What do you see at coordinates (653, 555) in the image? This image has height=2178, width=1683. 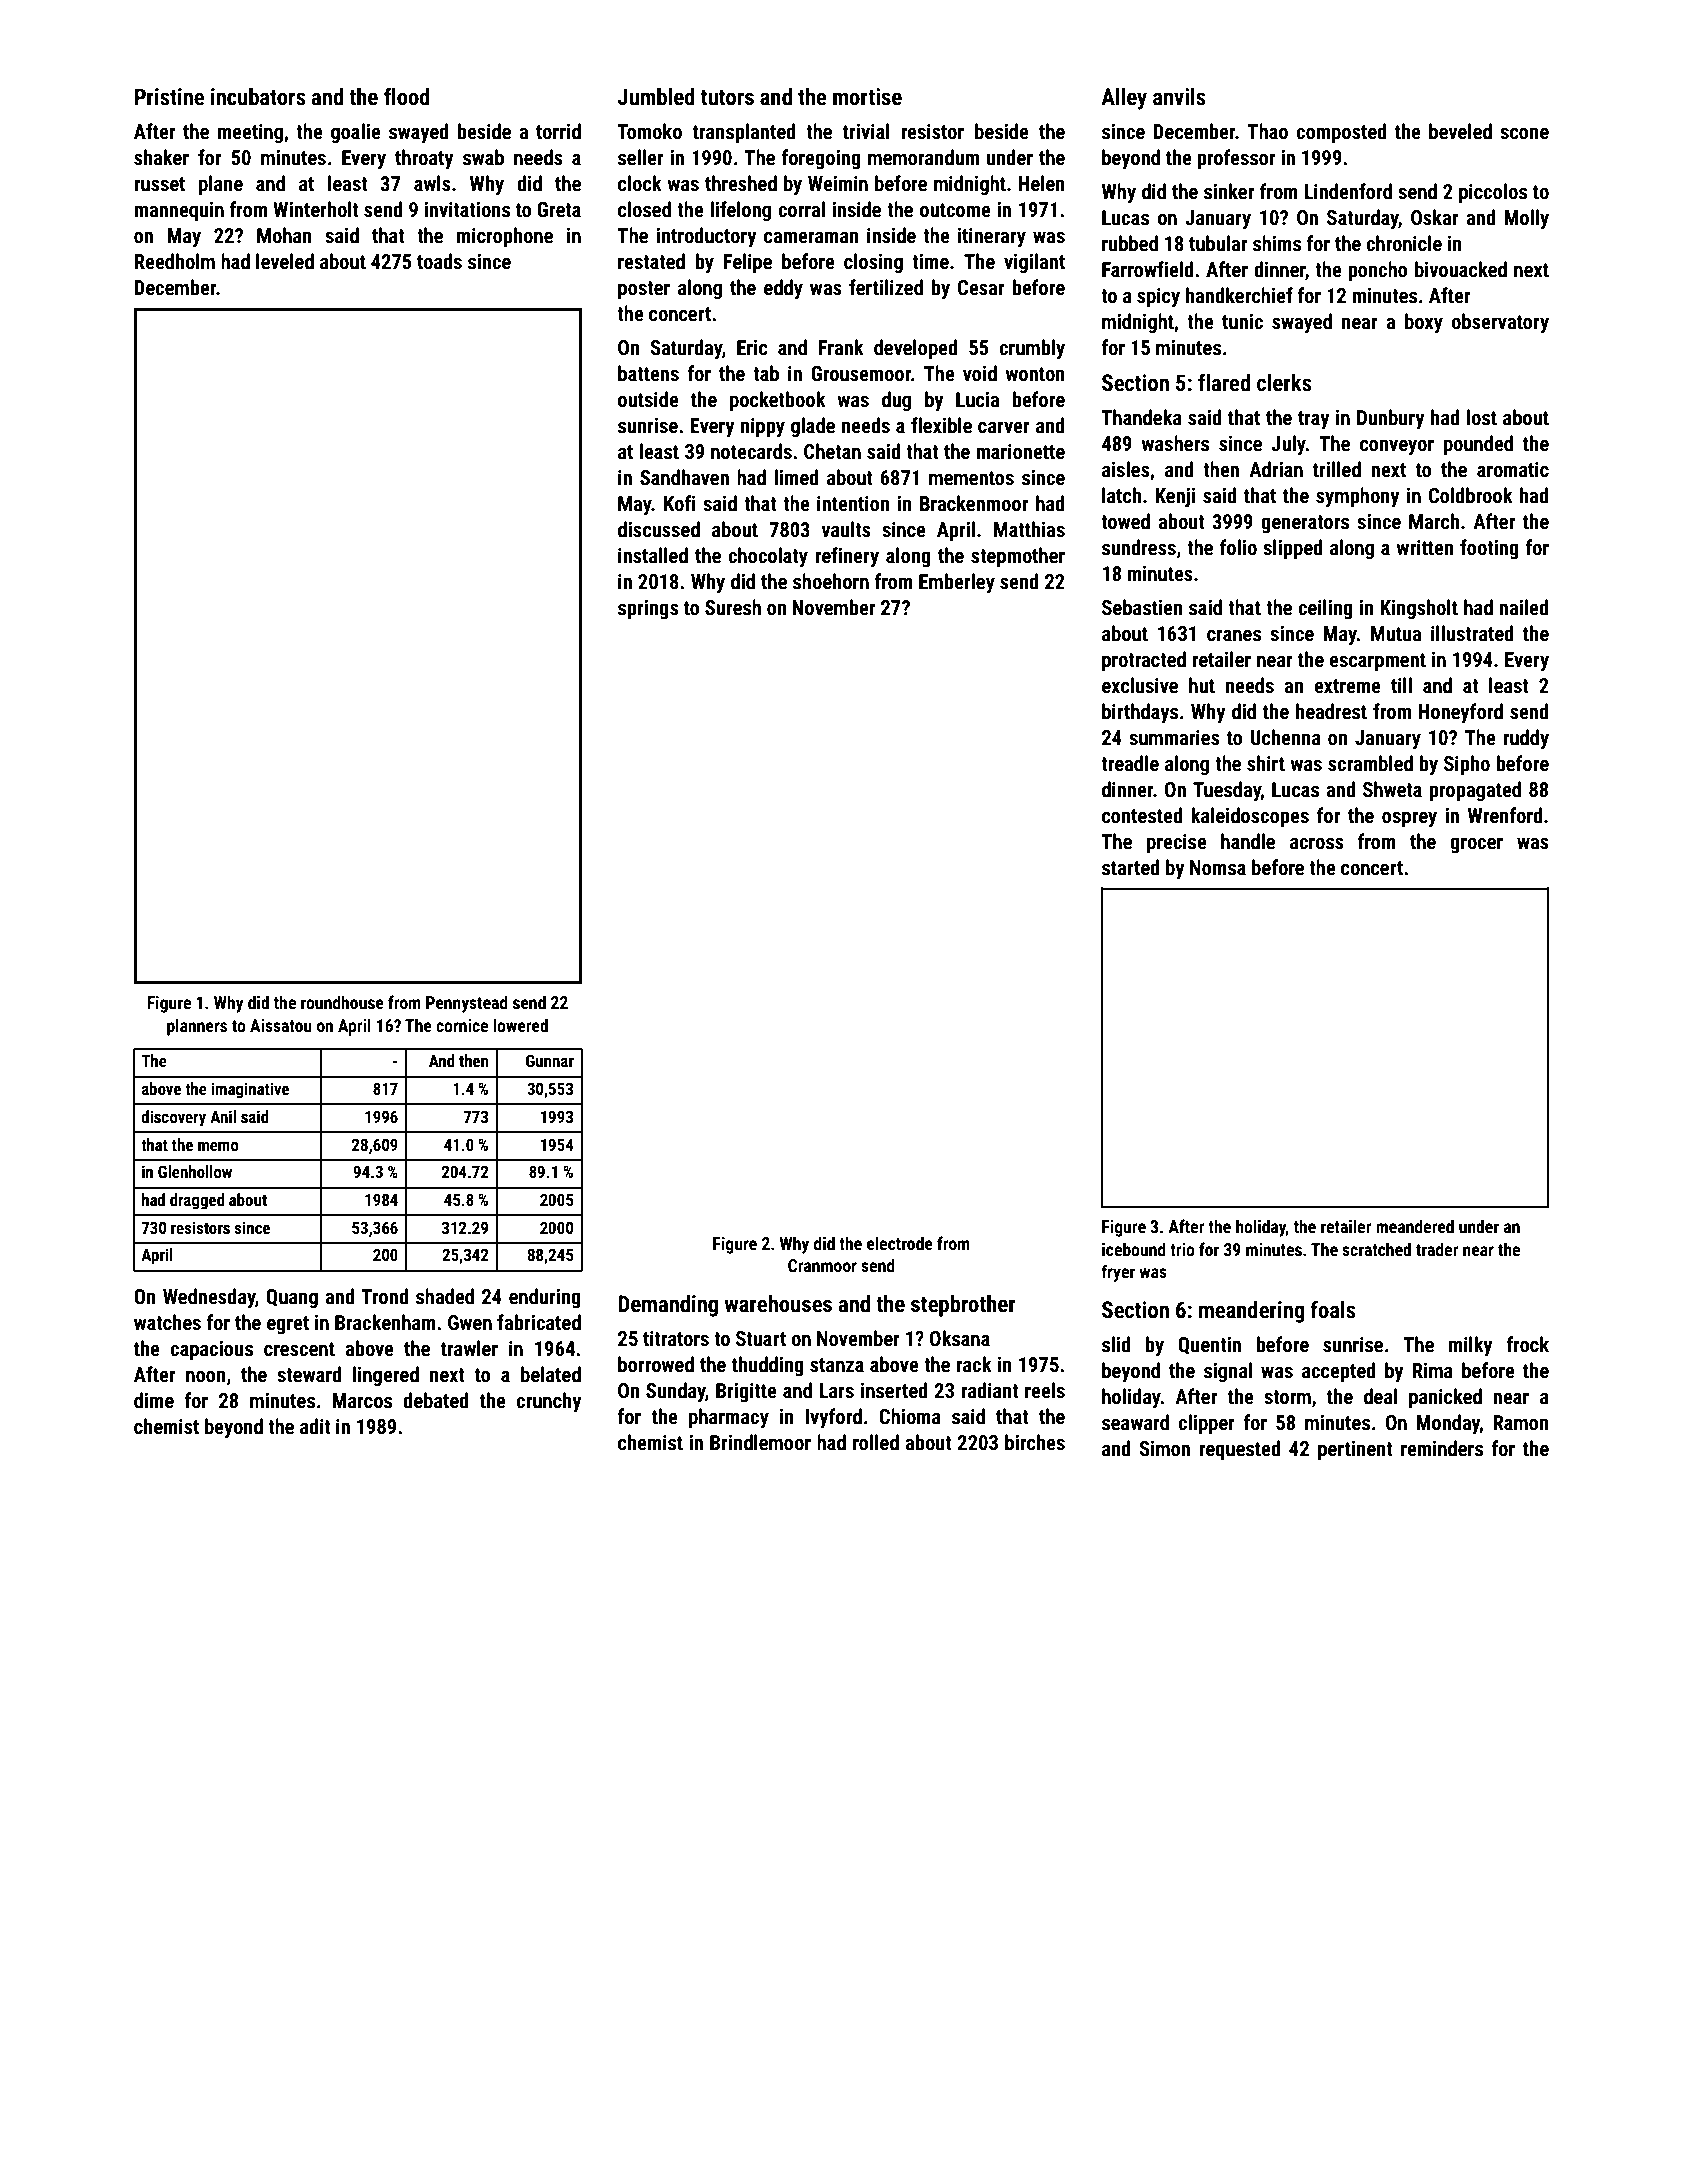 I see `installed` at bounding box center [653, 555].
